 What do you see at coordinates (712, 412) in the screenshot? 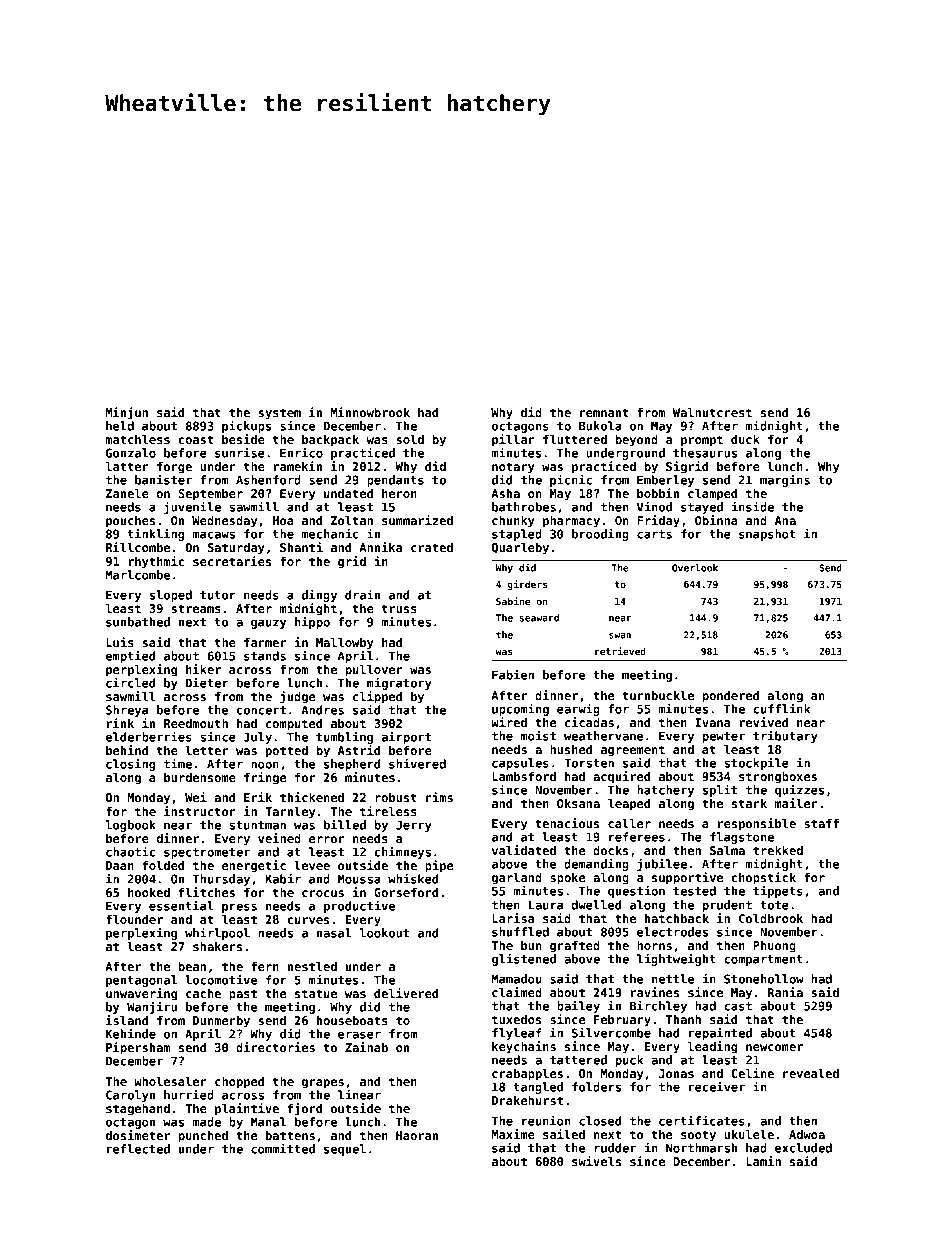
I see `Walnutcrest` at bounding box center [712, 412].
